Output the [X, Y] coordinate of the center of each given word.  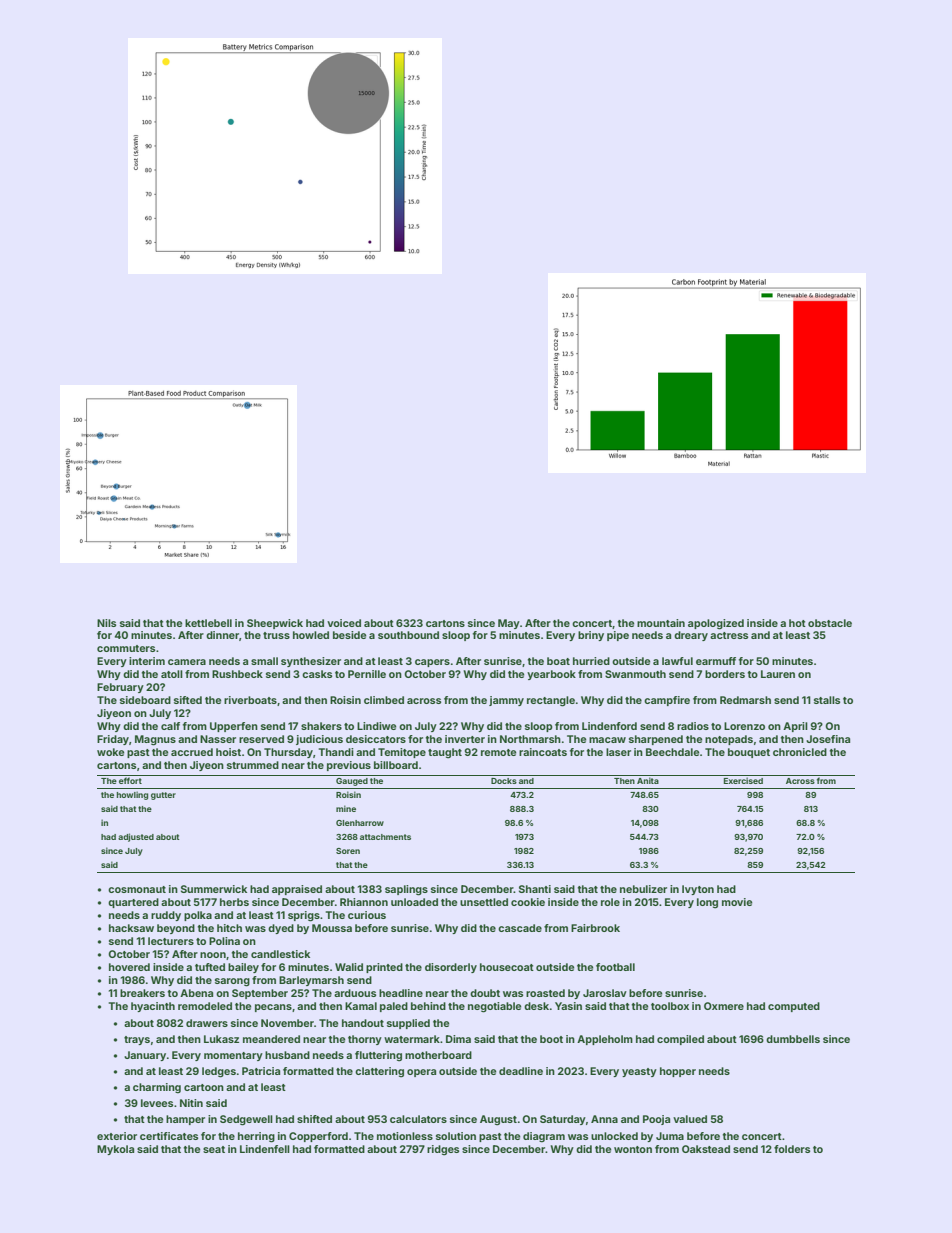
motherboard [438, 1055]
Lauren [778, 674]
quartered [133, 903]
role [610, 902]
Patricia [261, 1071]
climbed [384, 700]
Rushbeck [237, 674]
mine [346, 808]
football [615, 967]
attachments [385, 837]
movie [737, 902]
